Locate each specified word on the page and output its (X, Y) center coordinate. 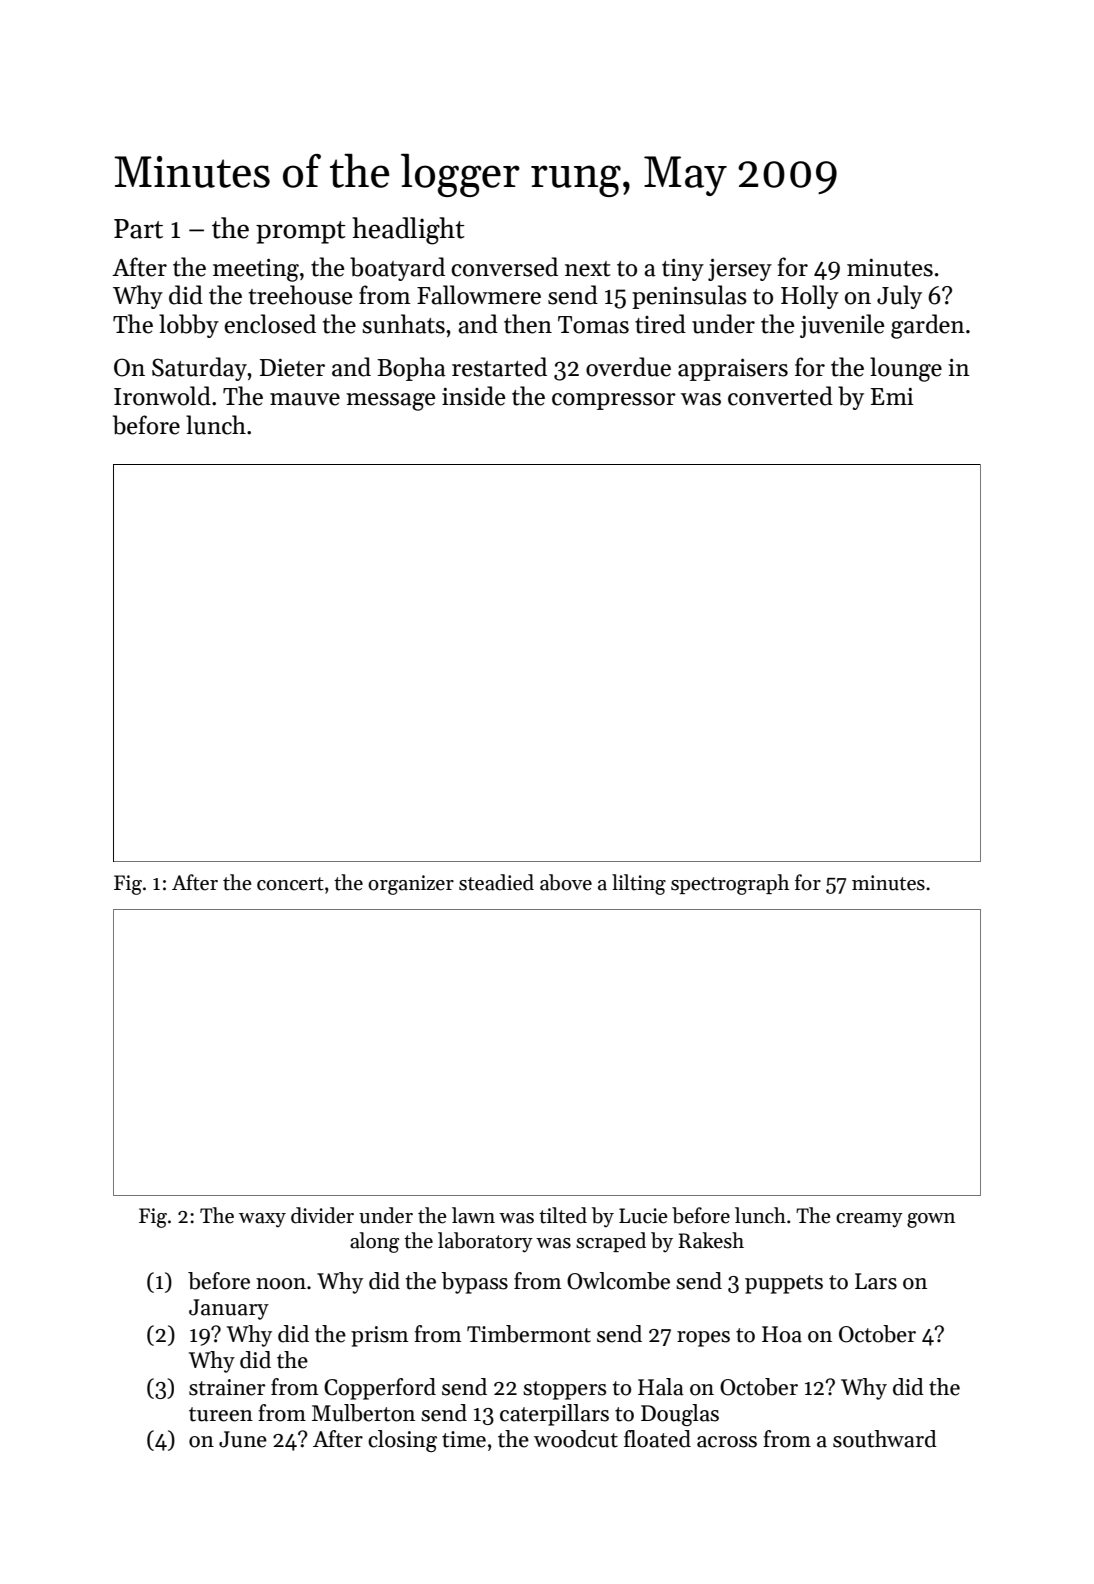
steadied (496, 882)
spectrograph (730, 884)
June (243, 1439)
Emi (892, 396)
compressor (614, 401)
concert (290, 884)
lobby (189, 326)
